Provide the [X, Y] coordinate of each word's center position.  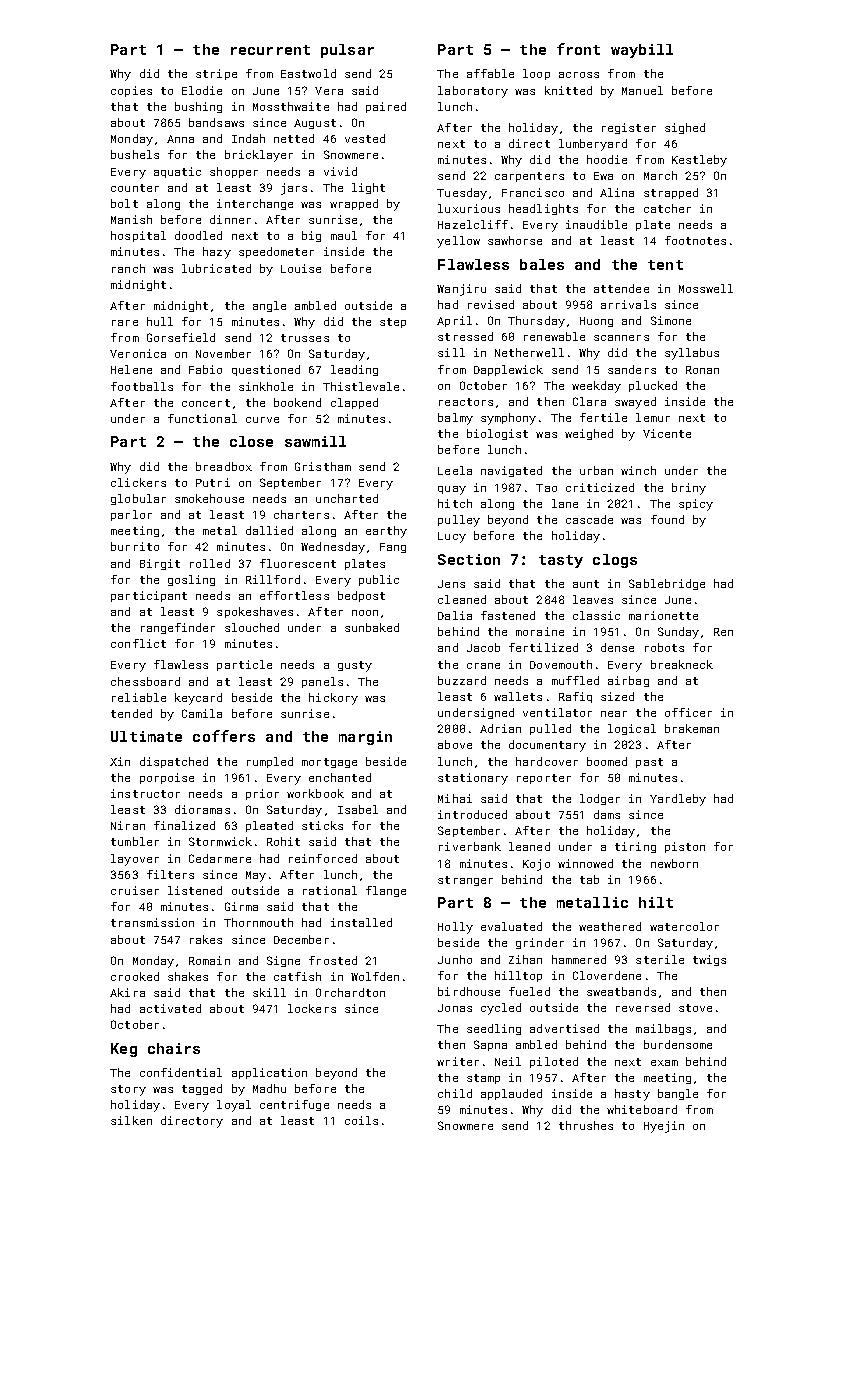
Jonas [455, 1008]
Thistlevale [361, 386]
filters [170, 874]
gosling [191, 580]
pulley [459, 521]
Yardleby [678, 800]
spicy [696, 505]
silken [131, 1120]
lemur [653, 417]
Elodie [202, 90]
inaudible [596, 224]
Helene [131, 369]
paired [386, 107]
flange [386, 891]
